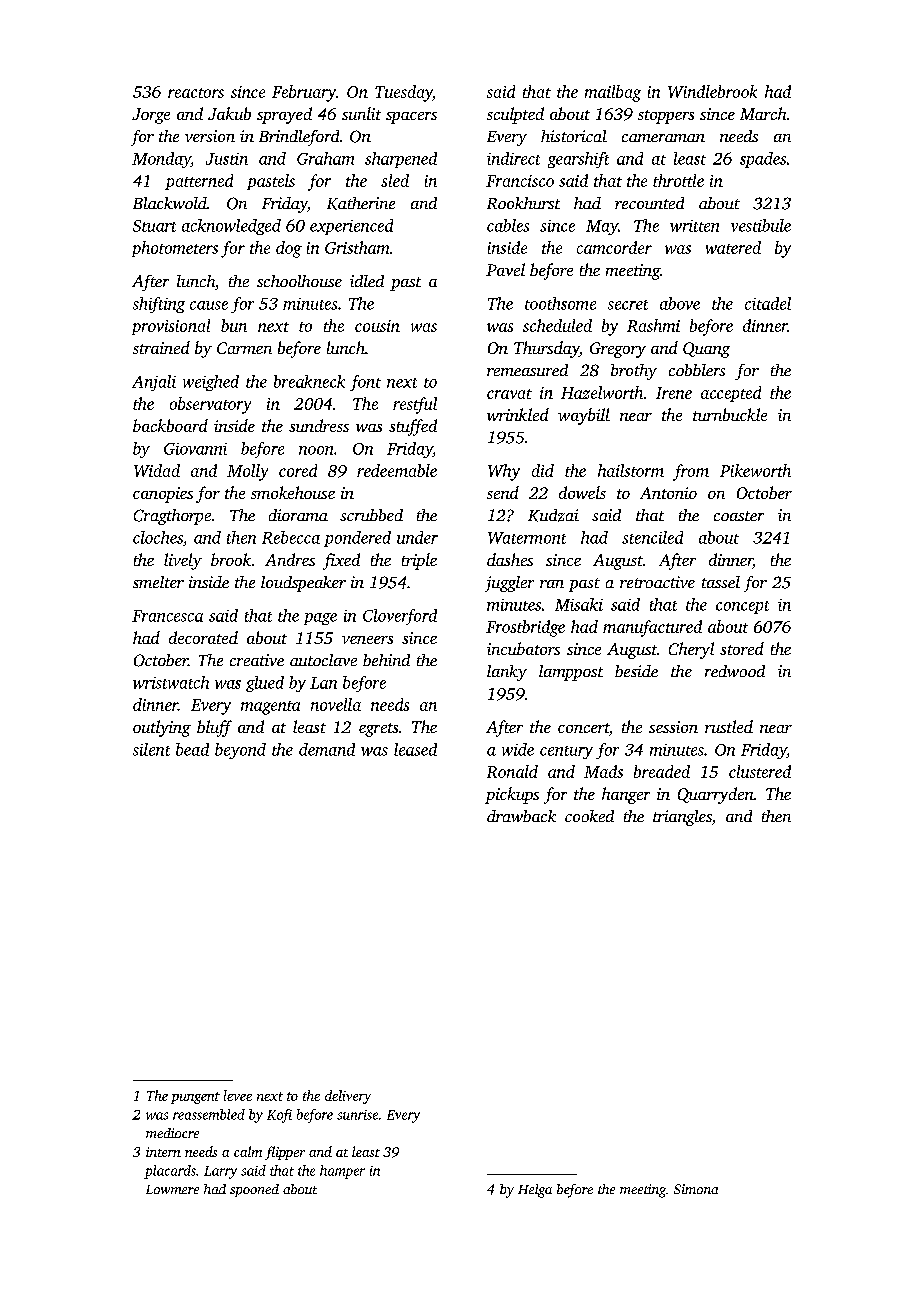  What do you see at coordinates (257, 660) in the image?
I see `creative` at bounding box center [257, 660].
